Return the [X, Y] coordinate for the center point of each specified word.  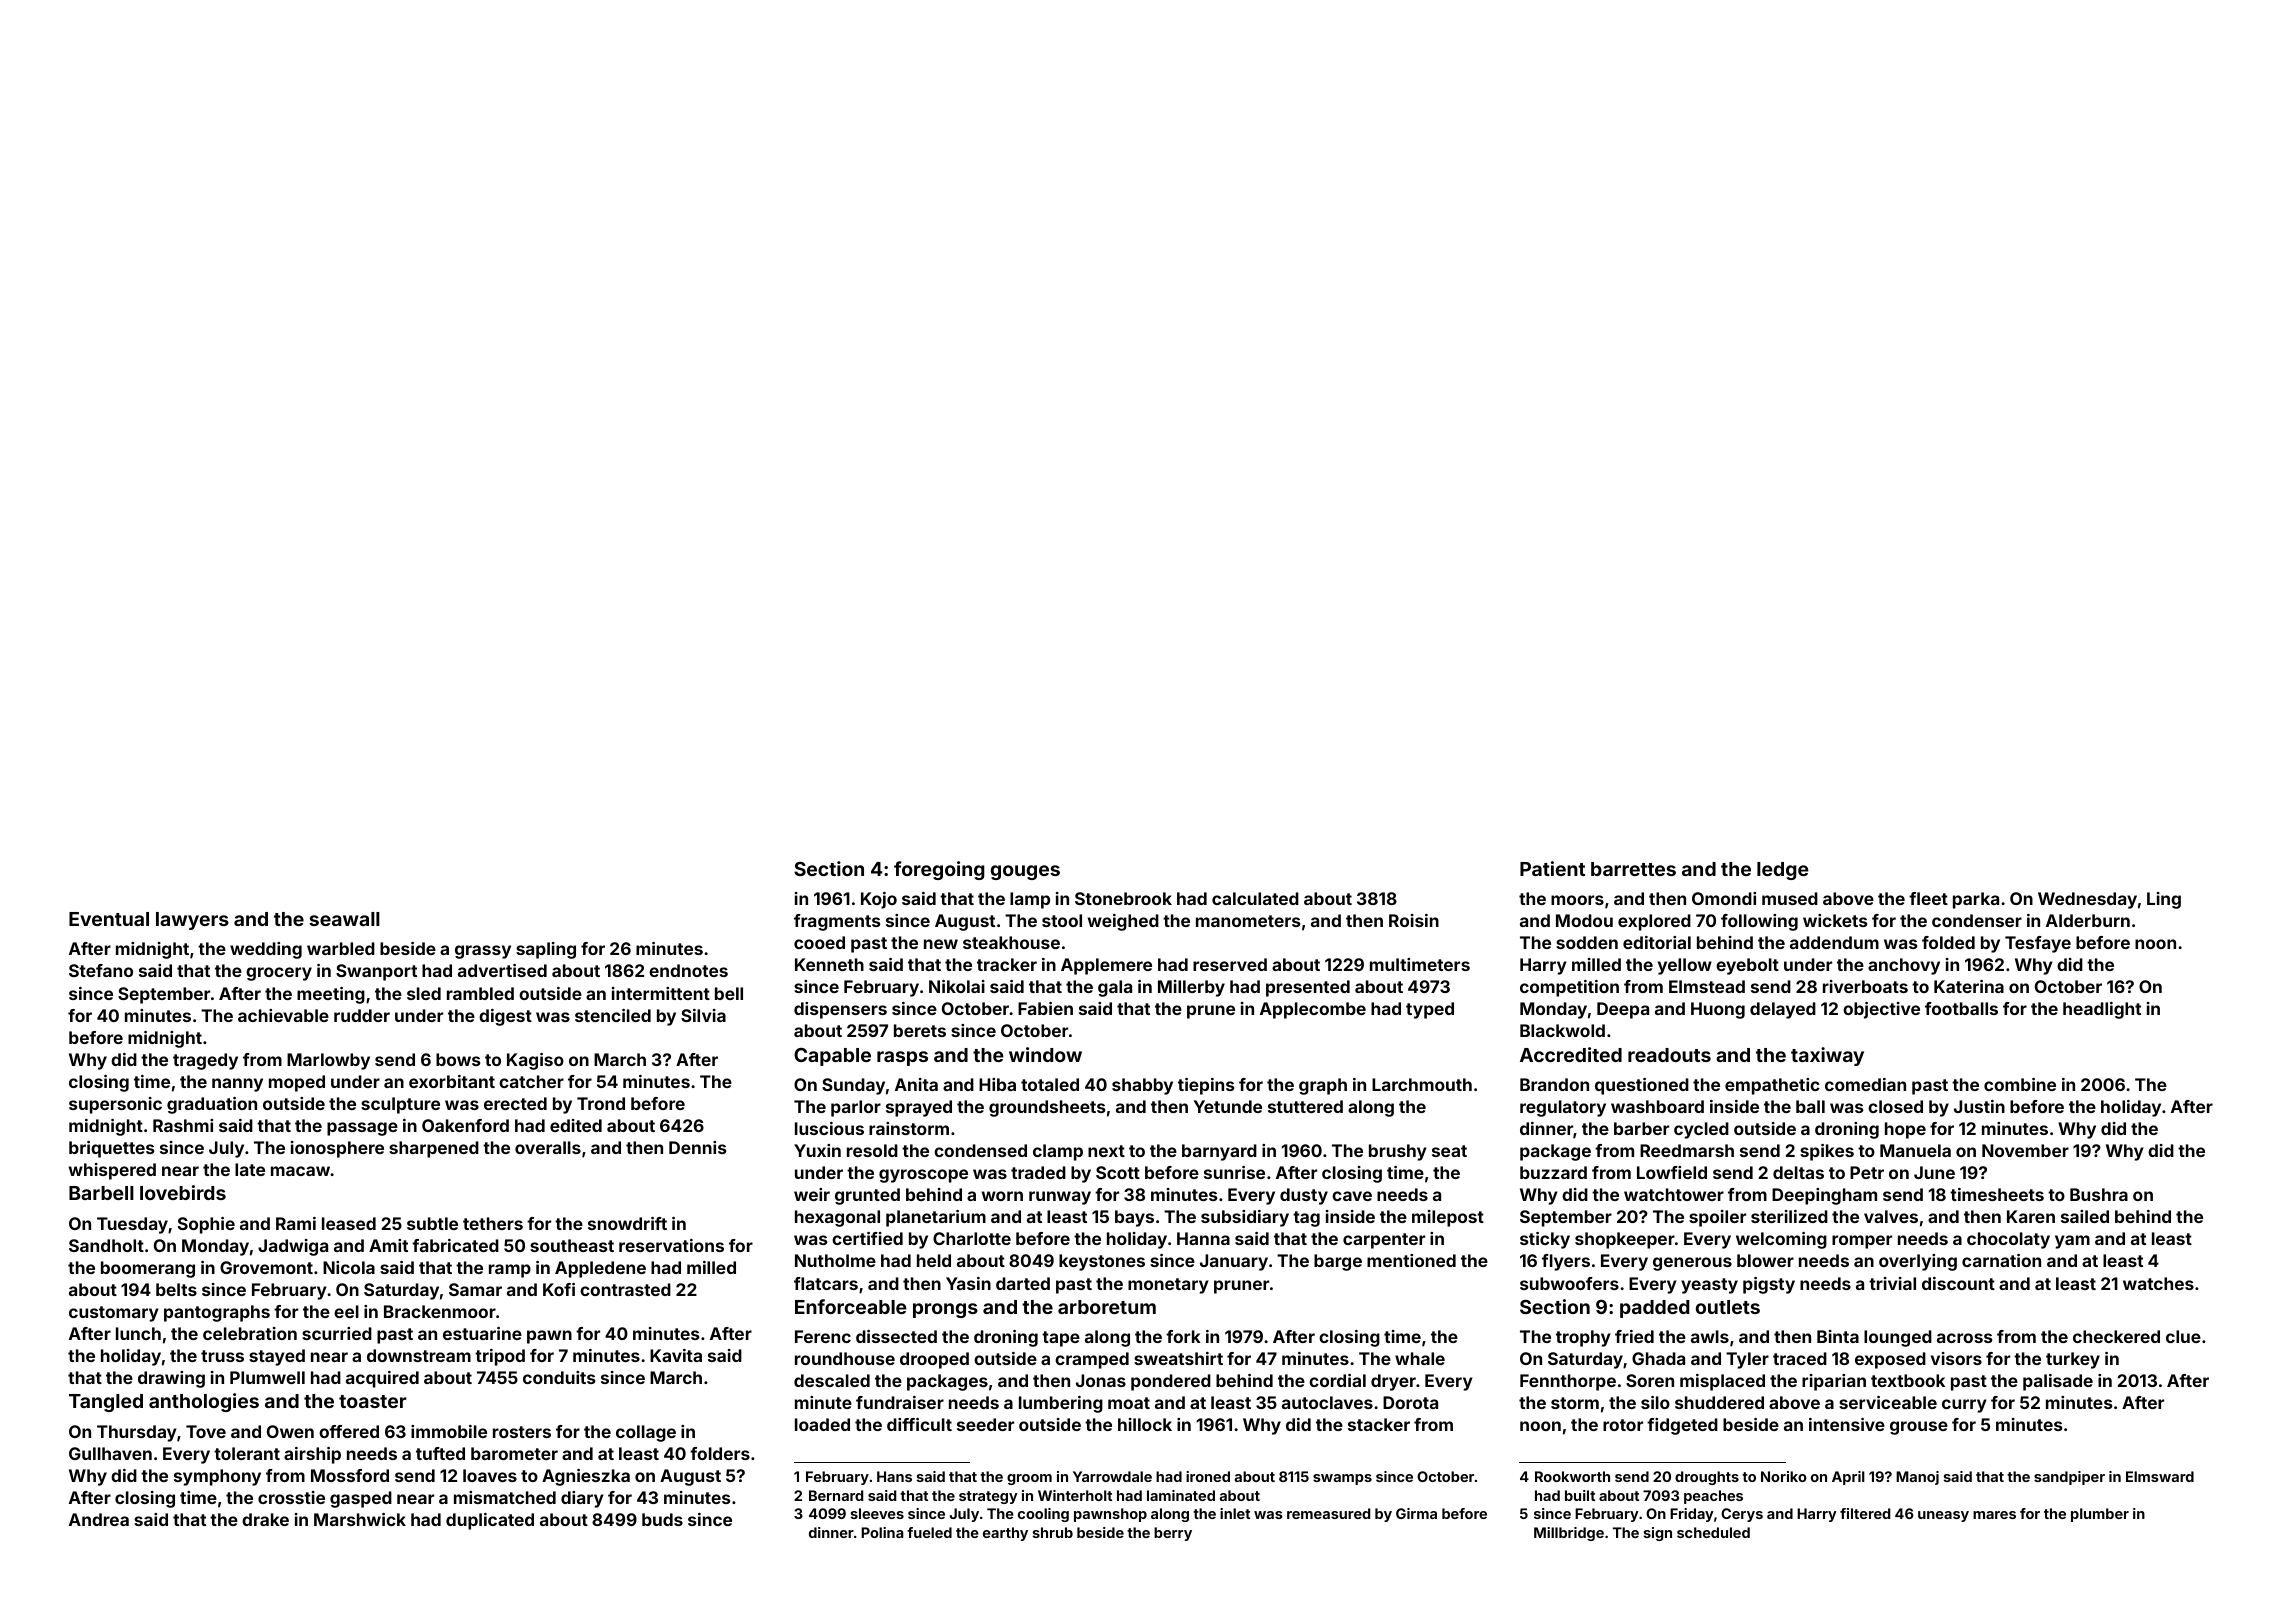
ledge [1783, 871]
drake [265, 1519]
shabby [1142, 1086]
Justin [1979, 1106]
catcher [531, 1081]
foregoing [939, 870]
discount [1958, 1283]
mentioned [1411, 1260]
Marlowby [328, 1061]
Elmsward [2160, 1476]
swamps [1342, 1479]
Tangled [106, 1403]
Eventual [109, 919]
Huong [1718, 1010]
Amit [388, 1245]
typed [1430, 1010]
